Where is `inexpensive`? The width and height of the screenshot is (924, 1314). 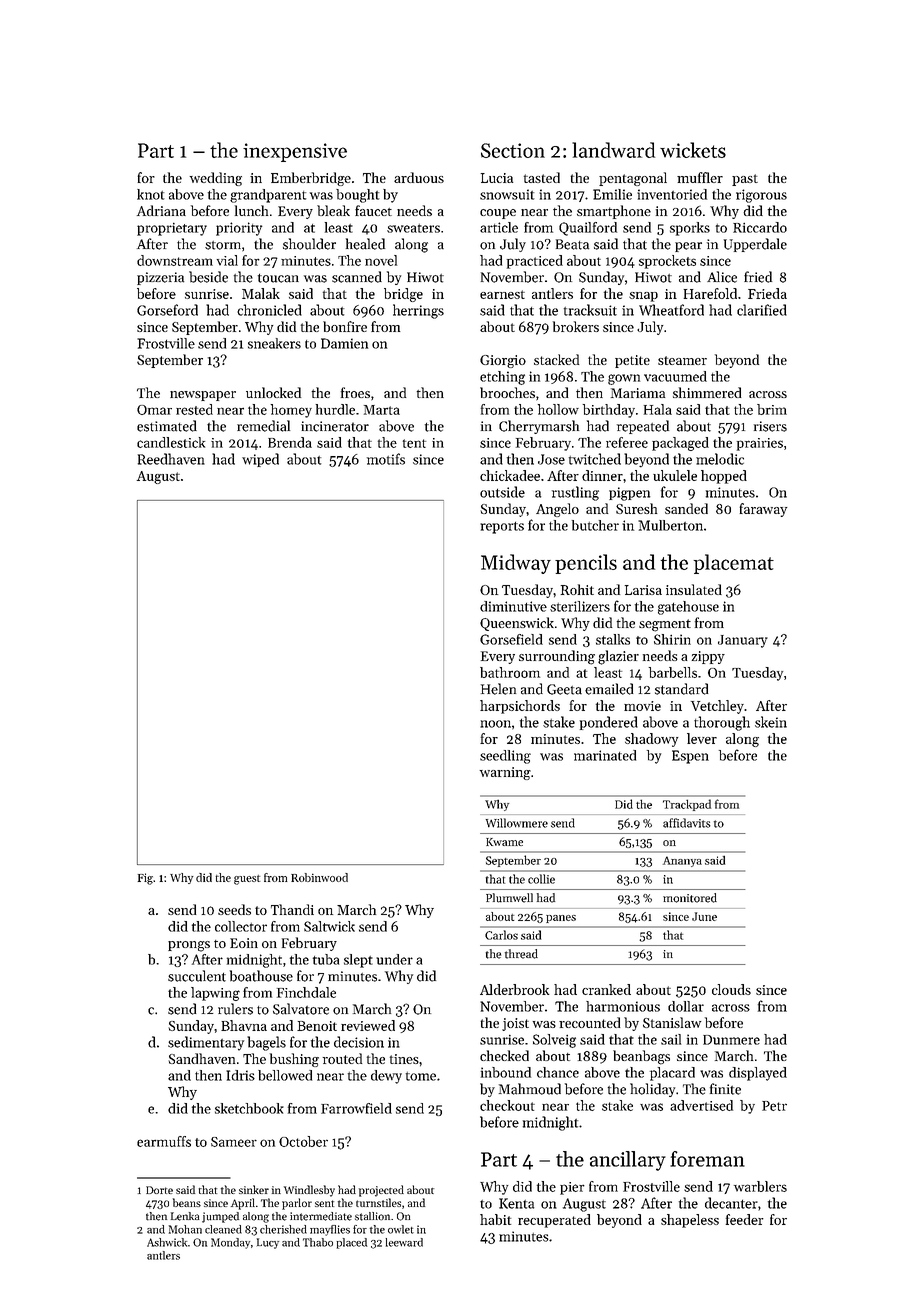
inexpensive is located at coordinates (295, 152).
